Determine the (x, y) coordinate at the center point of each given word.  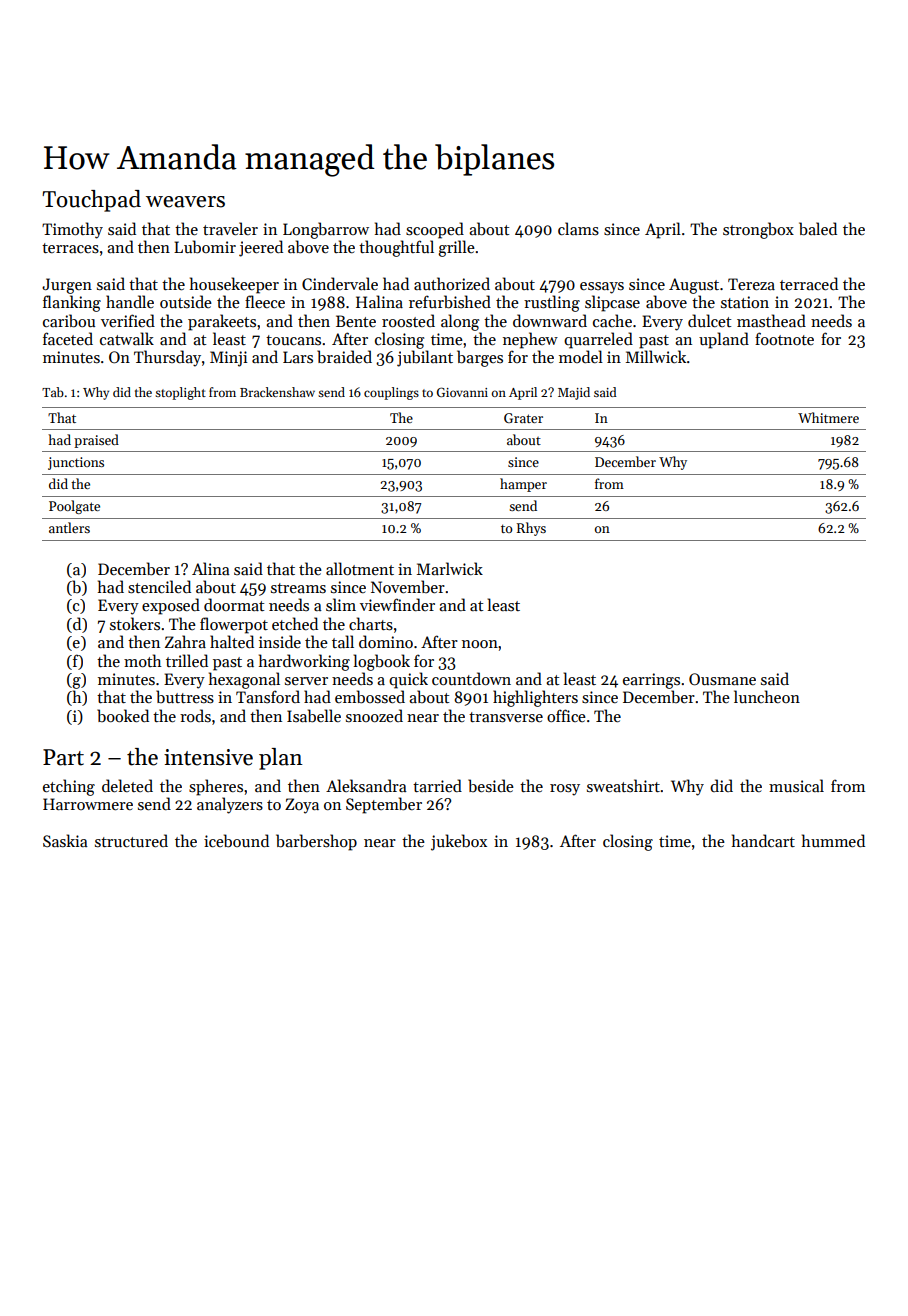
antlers (69, 527)
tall (343, 641)
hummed (833, 840)
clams (578, 229)
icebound (236, 841)
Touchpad (91, 201)
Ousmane (722, 679)
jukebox (459, 842)
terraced (809, 283)
